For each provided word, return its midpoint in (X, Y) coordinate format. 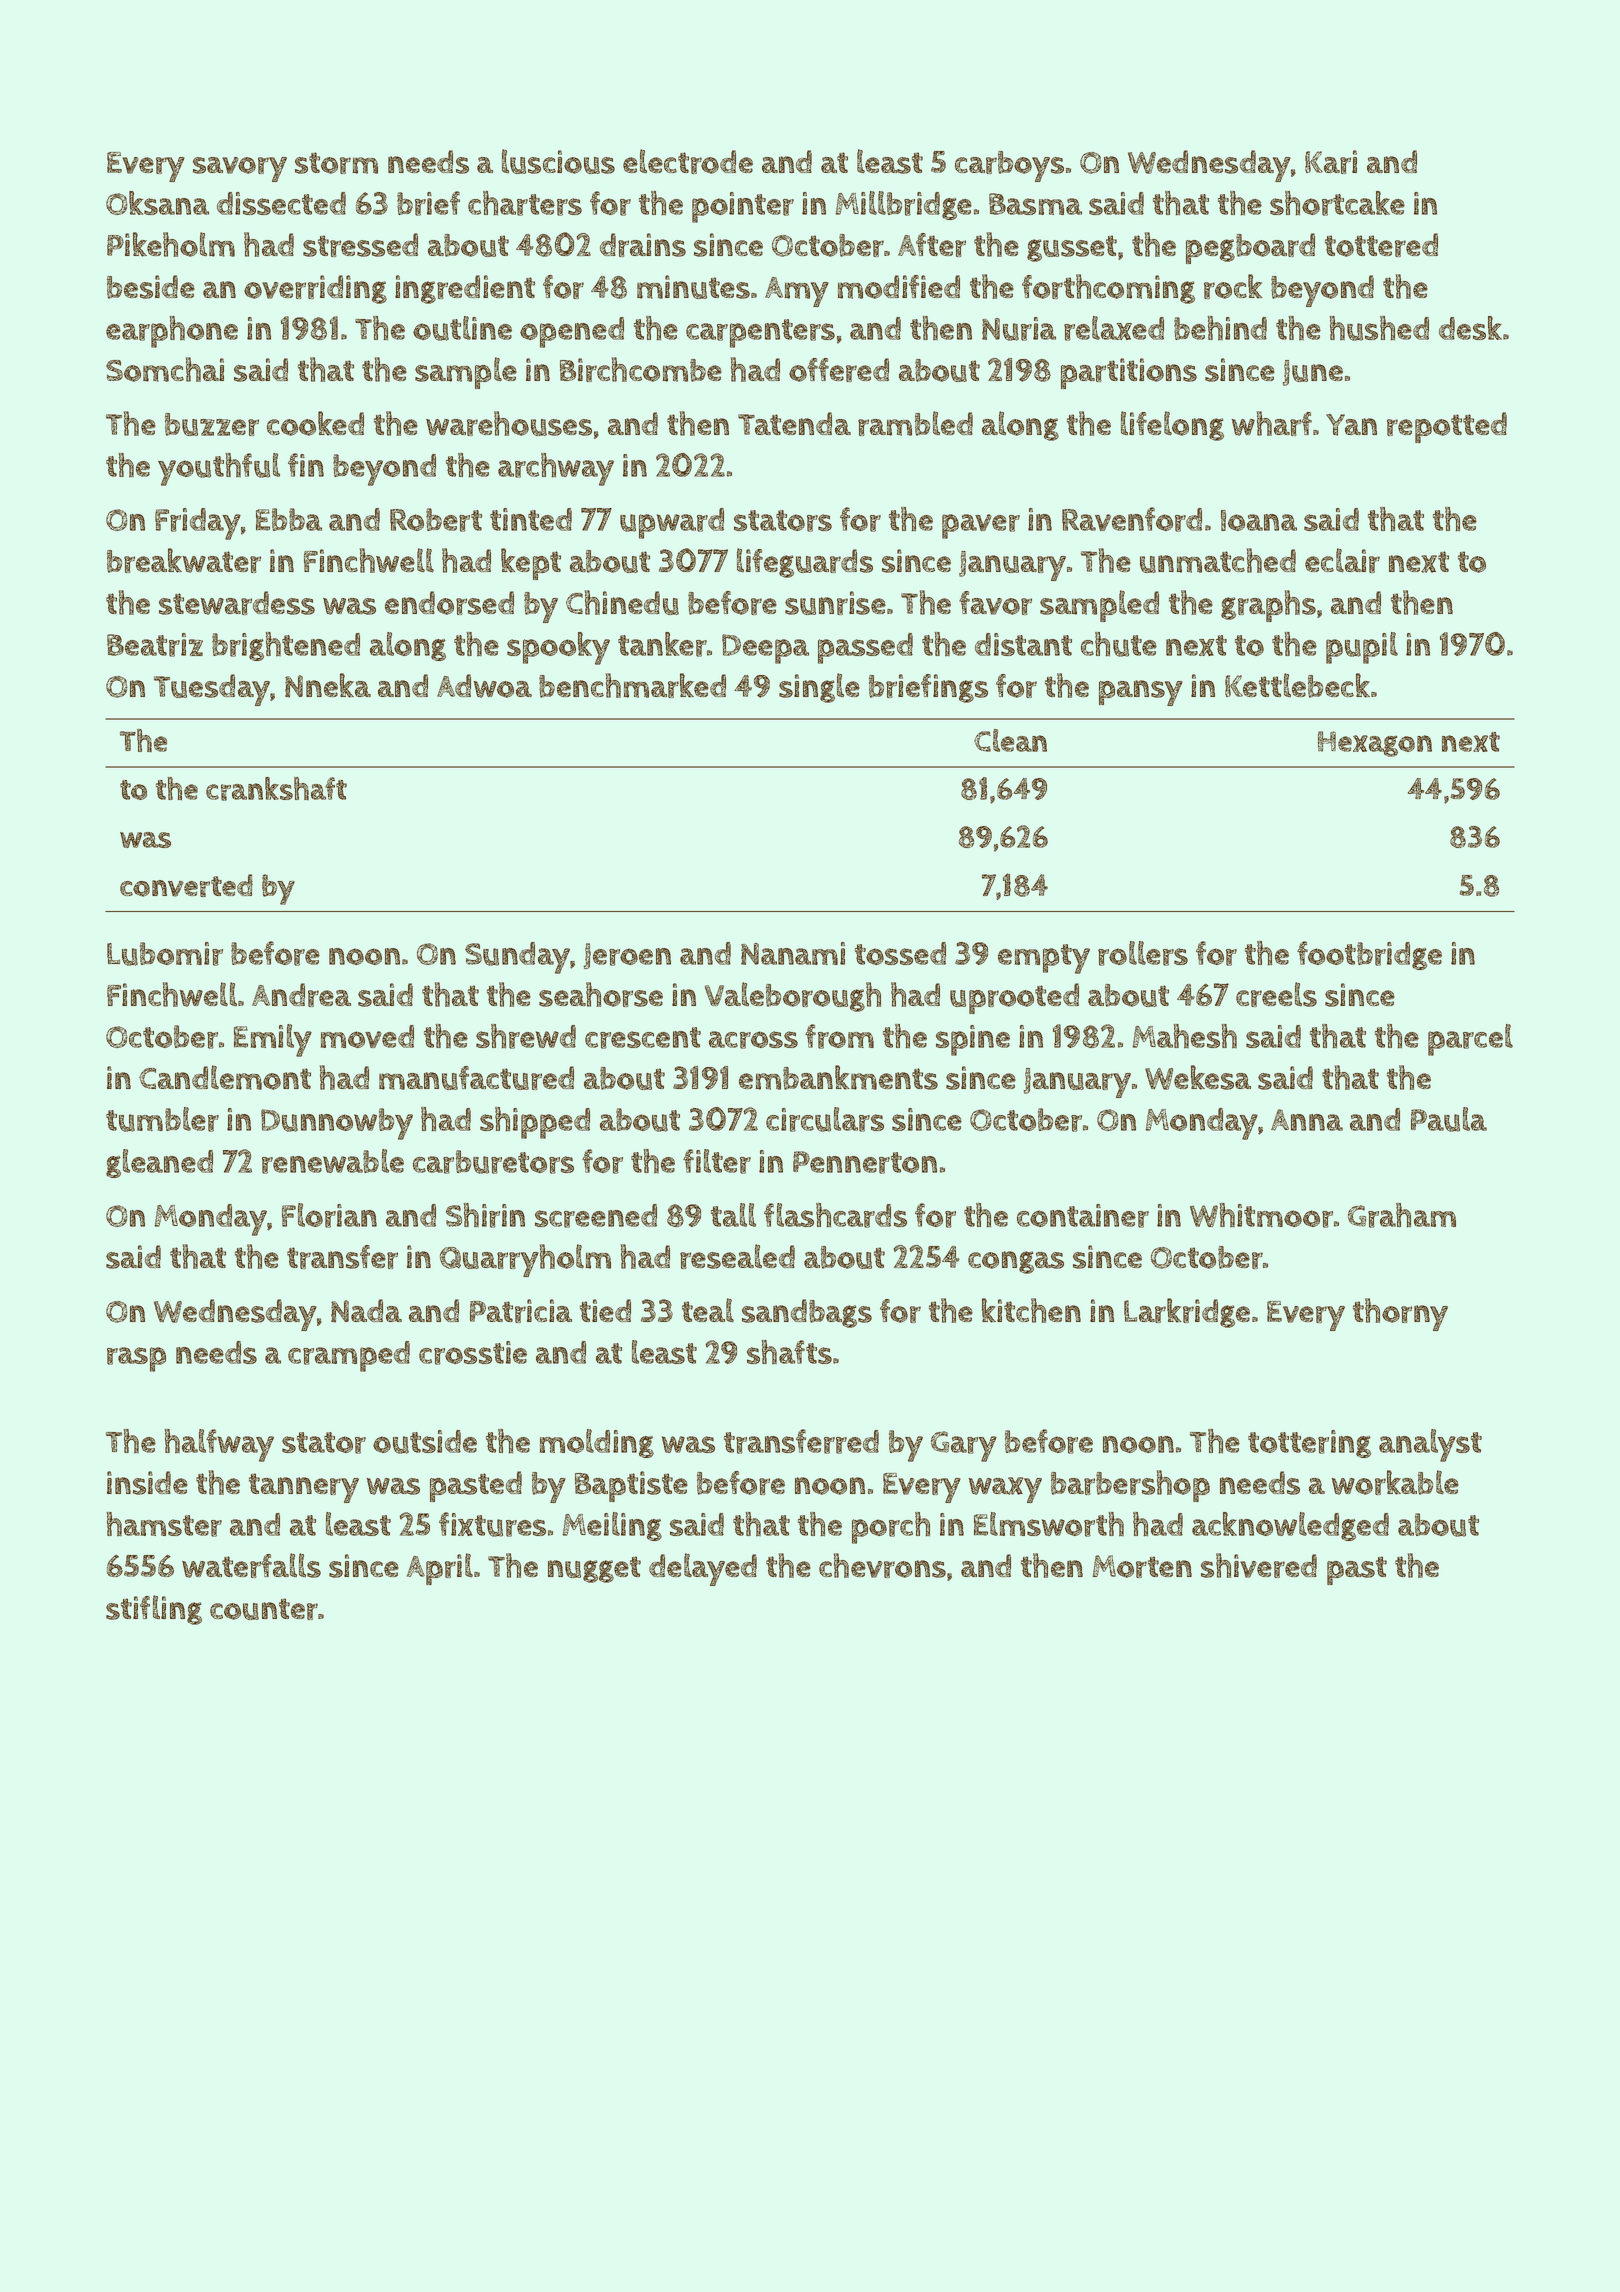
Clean (1010, 740)
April (440, 1569)
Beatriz (155, 645)
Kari (1331, 162)
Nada (366, 1311)
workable (1395, 1482)
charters (525, 203)
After (932, 245)
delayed (703, 1569)
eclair (1342, 560)
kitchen (1031, 1310)
